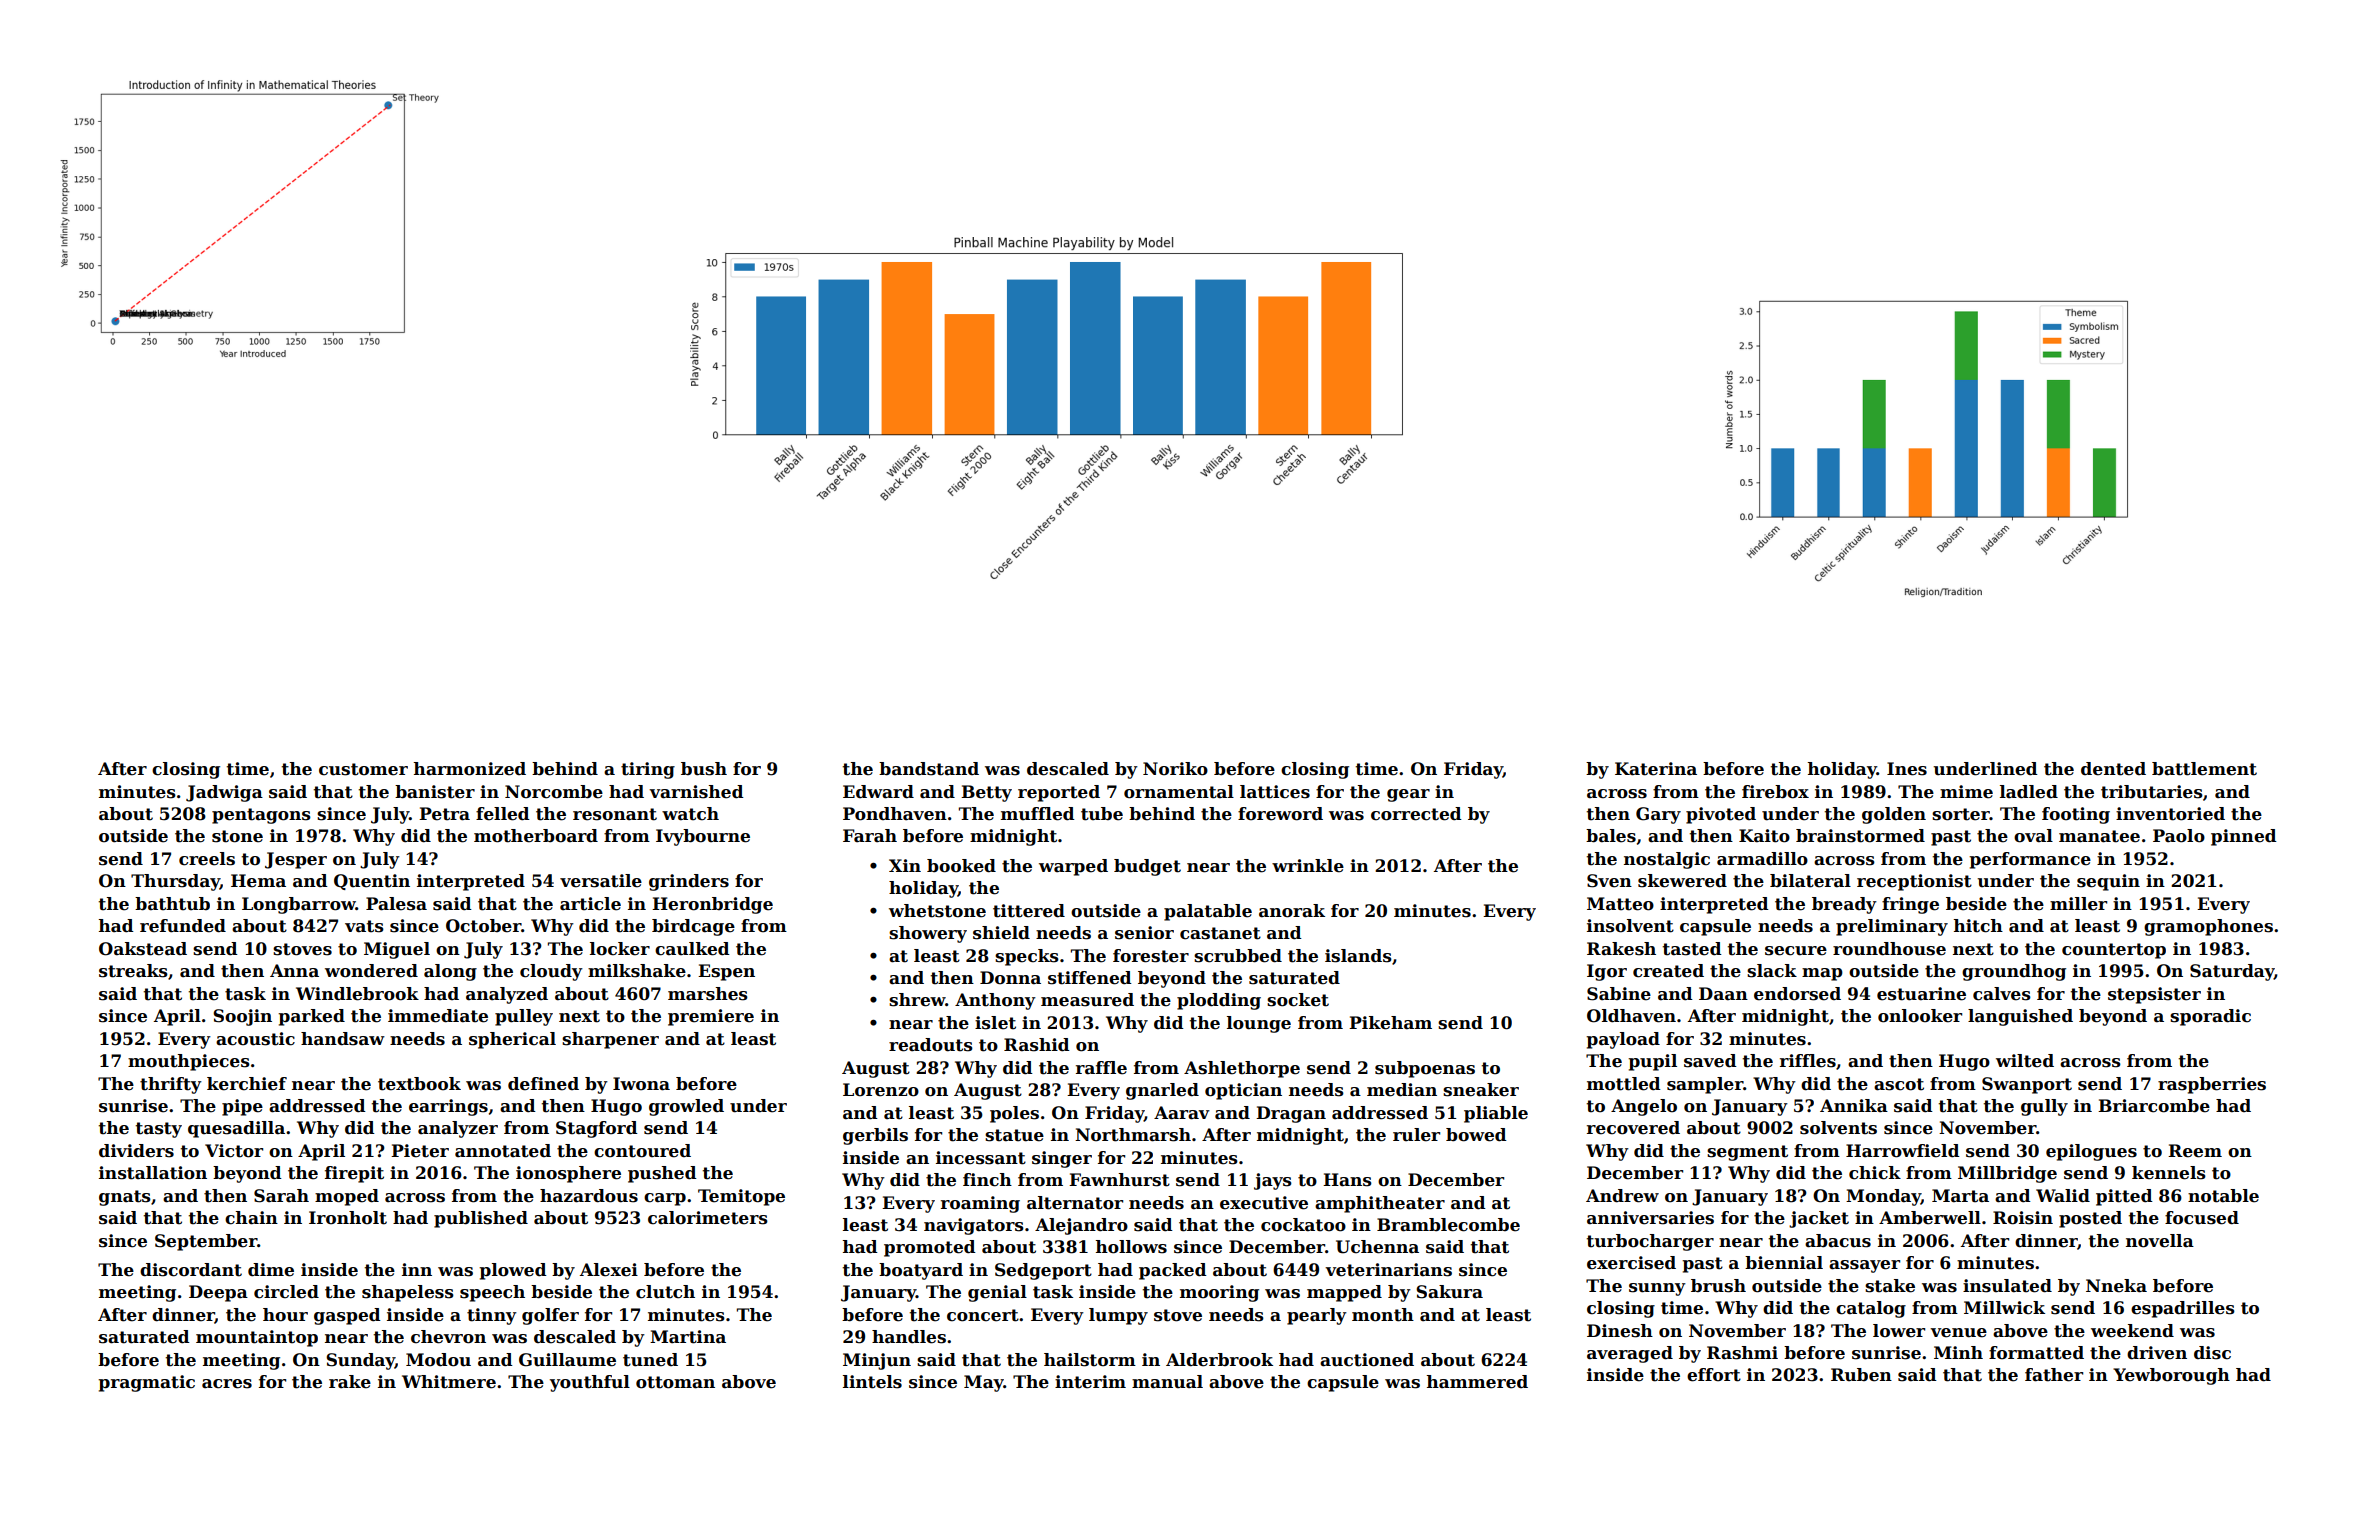 The height and width of the screenshot is (1540, 2380). What do you see at coordinates (1892, 927) in the screenshot?
I see `preliminary` at bounding box center [1892, 927].
